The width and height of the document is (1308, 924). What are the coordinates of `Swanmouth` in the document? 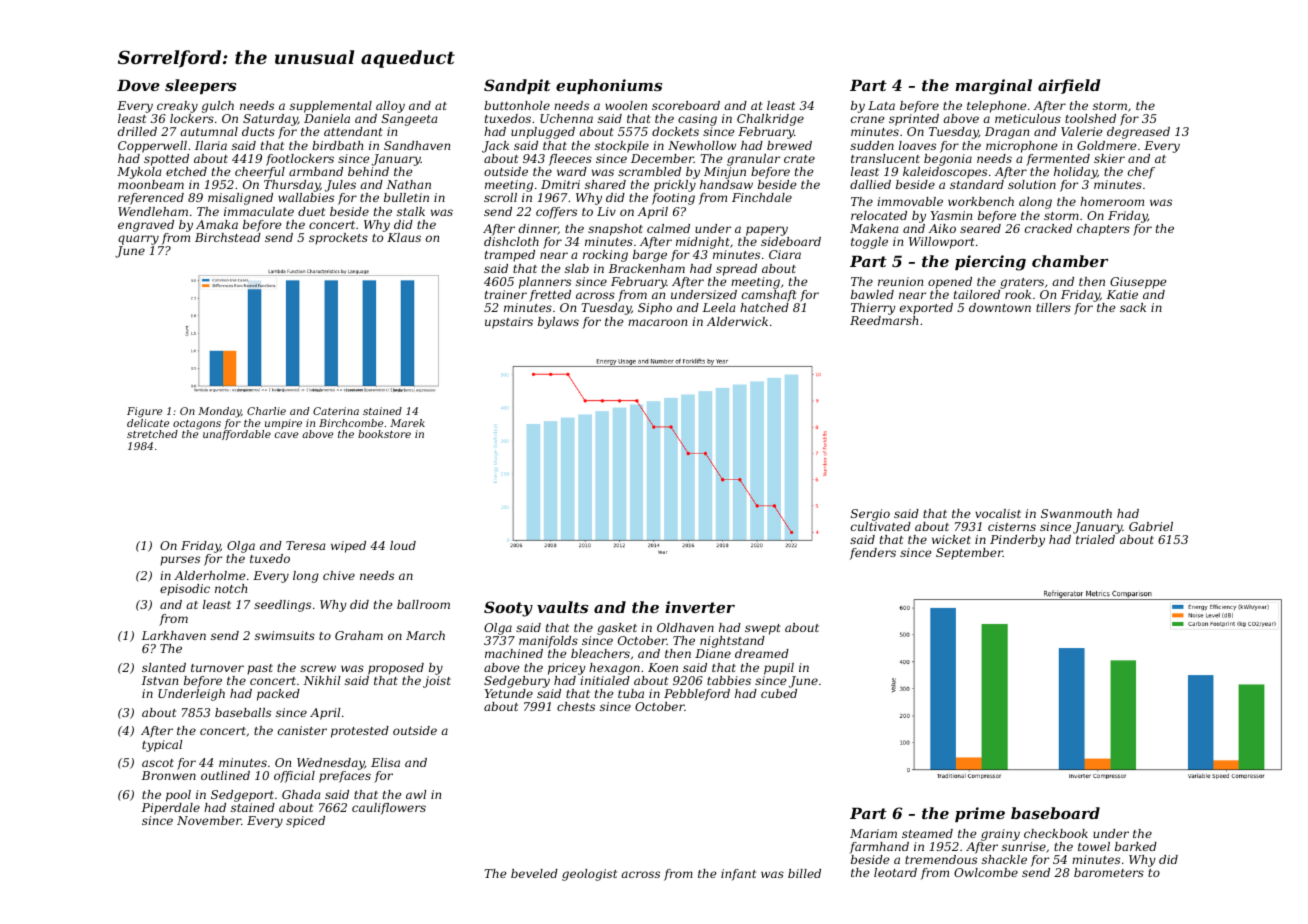 It's located at (1076, 513).
